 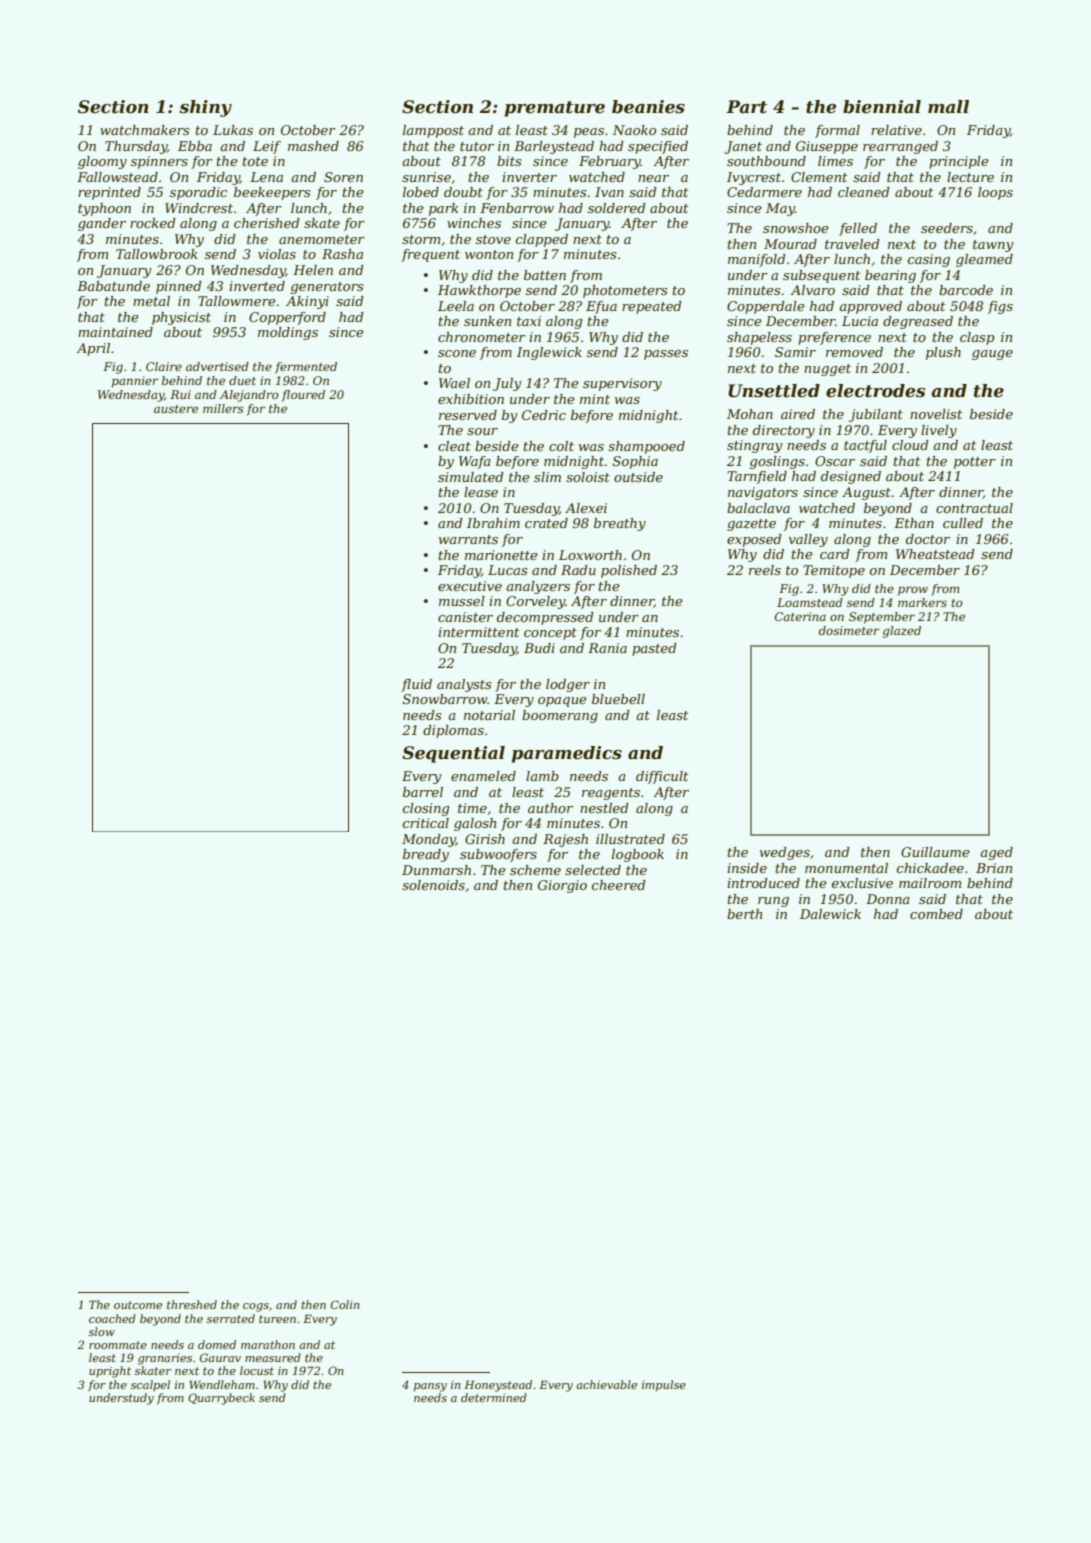 What do you see at coordinates (606, 1384) in the image?
I see `achievable` at bounding box center [606, 1384].
